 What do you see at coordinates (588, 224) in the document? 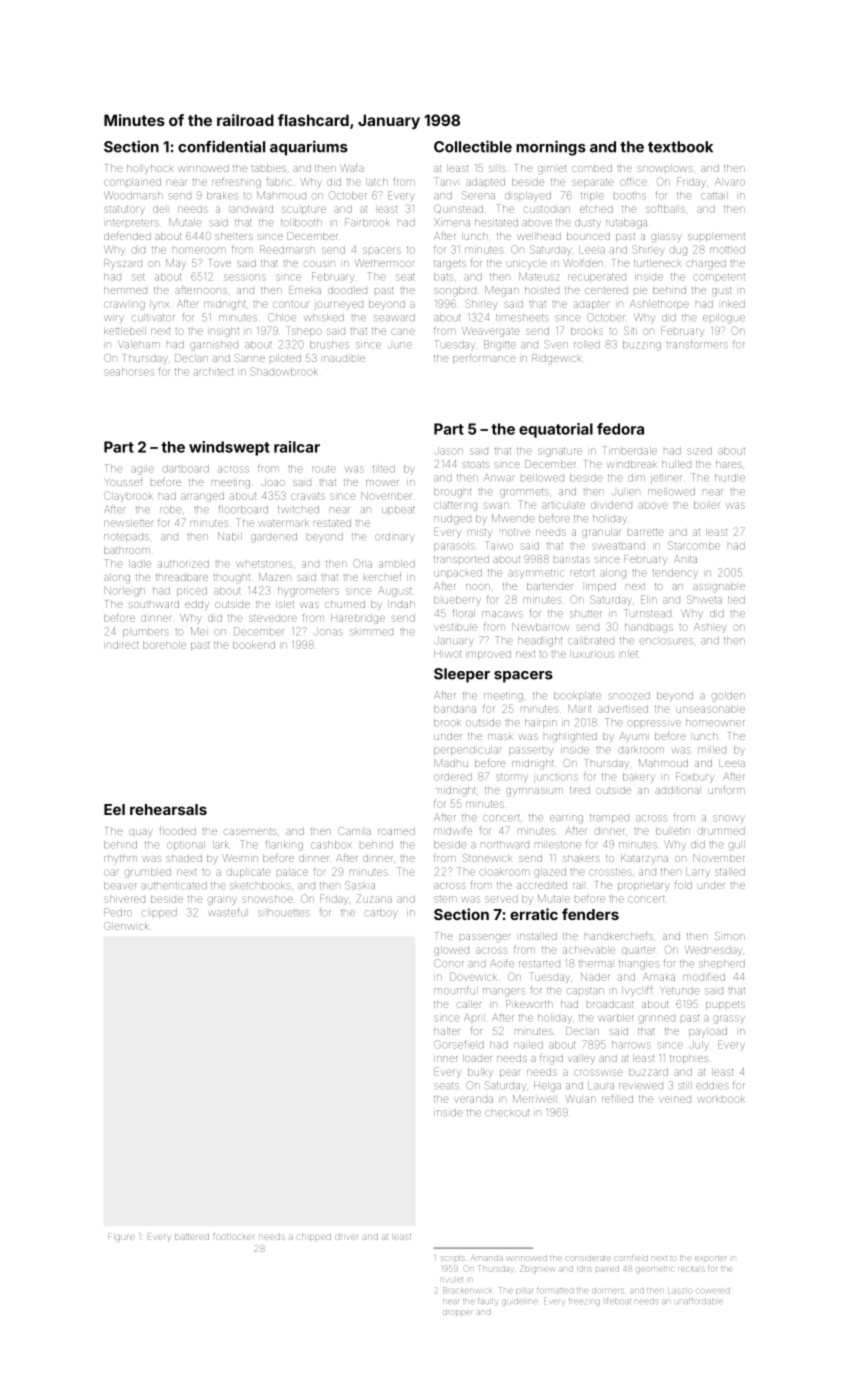
I see `dusty` at bounding box center [588, 224].
